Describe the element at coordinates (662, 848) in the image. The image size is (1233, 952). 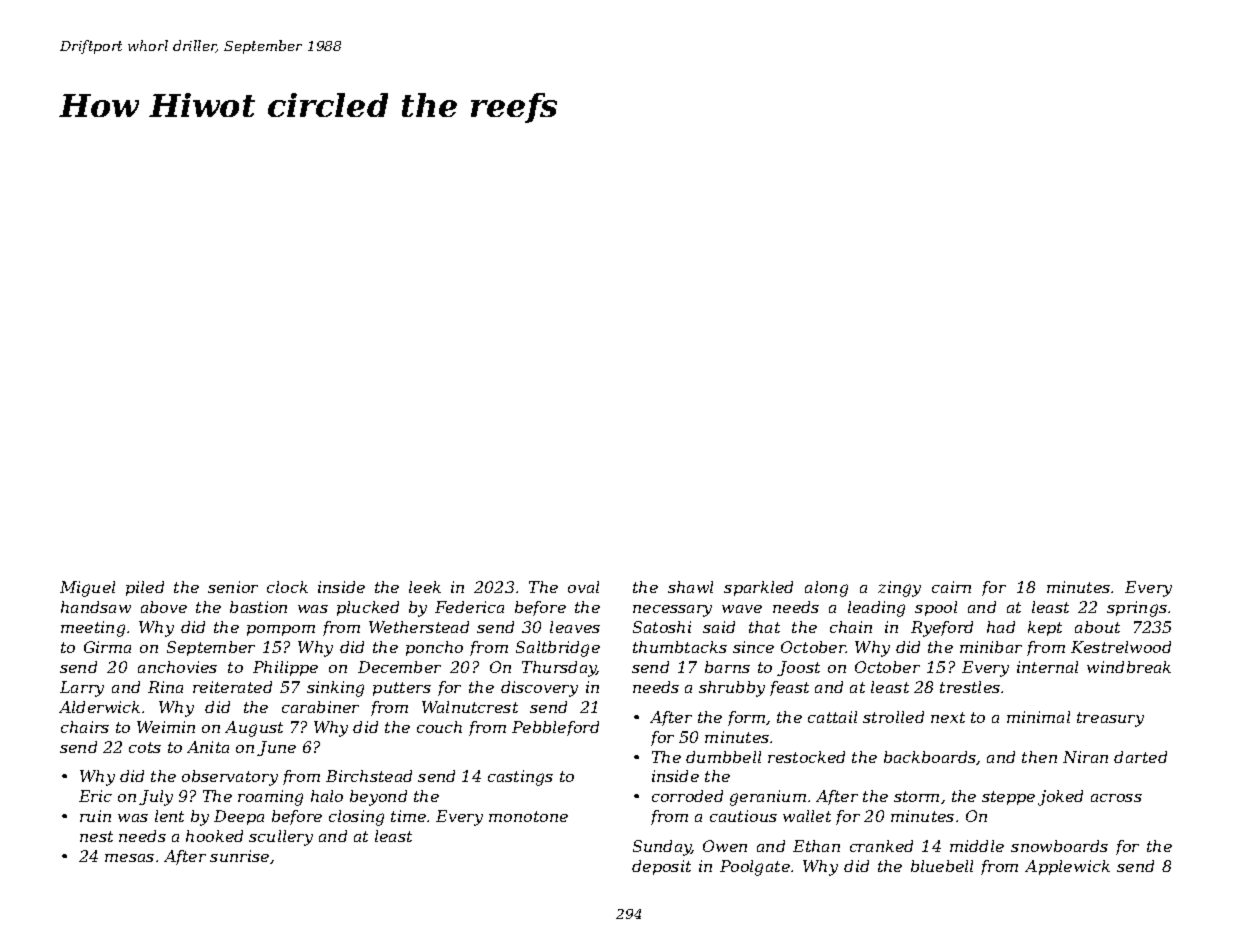
I see `Sunday` at that location.
